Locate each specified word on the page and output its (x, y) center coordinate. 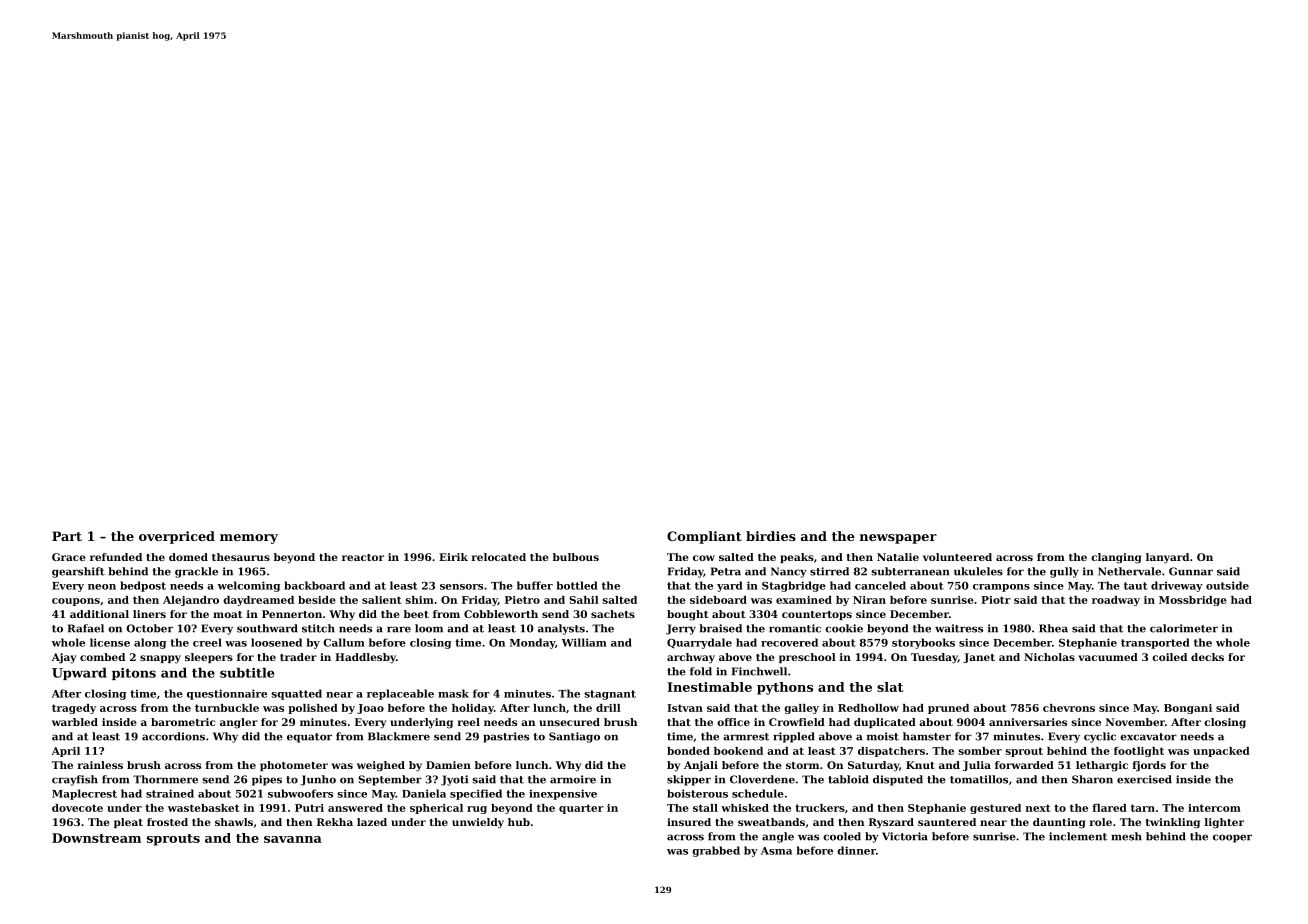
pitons (134, 674)
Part (67, 536)
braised (720, 628)
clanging (1116, 558)
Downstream (96, 838)
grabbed (716, 851)
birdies (771, 536)
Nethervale (1129, 571)
